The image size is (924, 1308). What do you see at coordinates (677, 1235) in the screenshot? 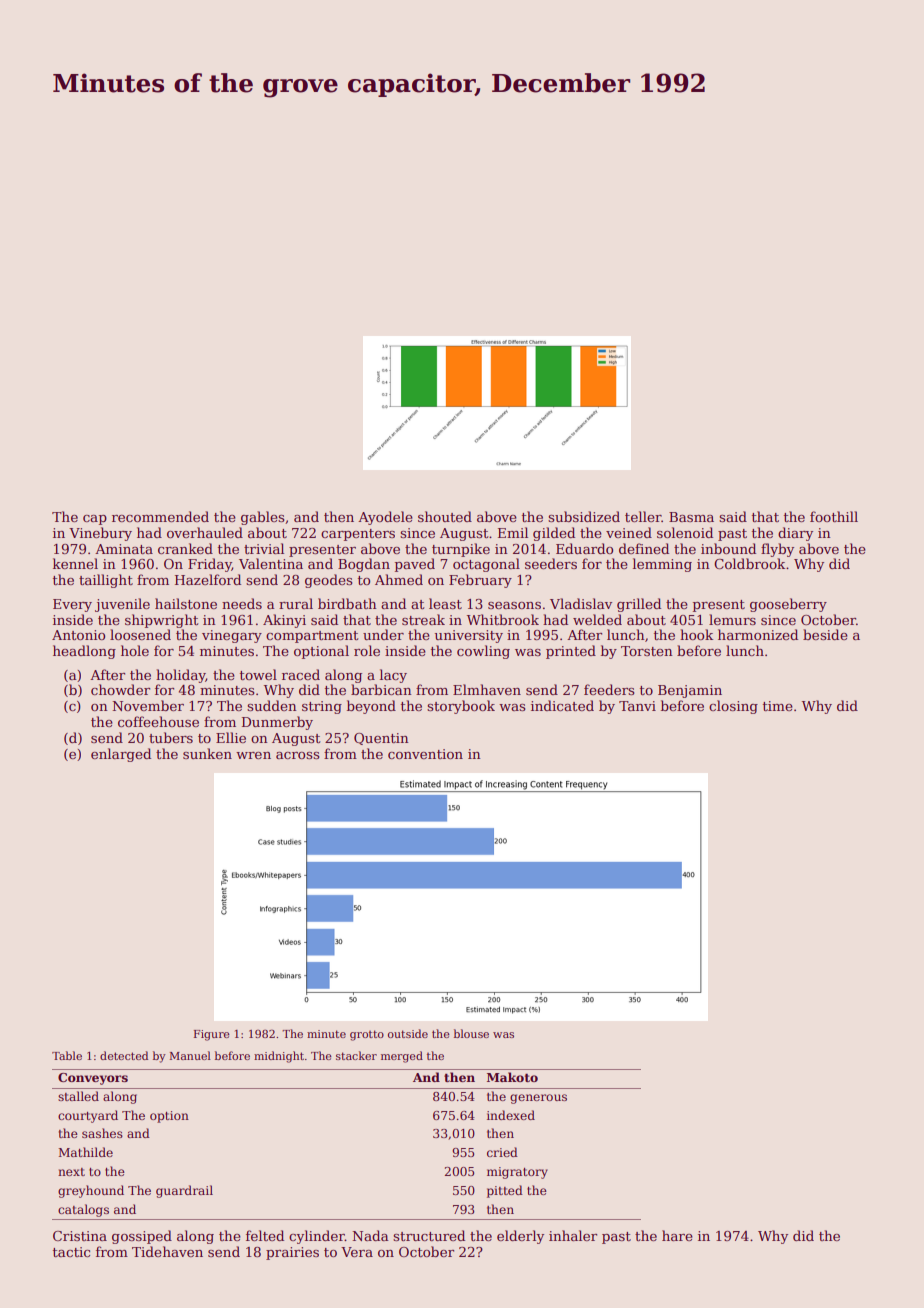
I see `hare` at bounding box center [677, 1235].
